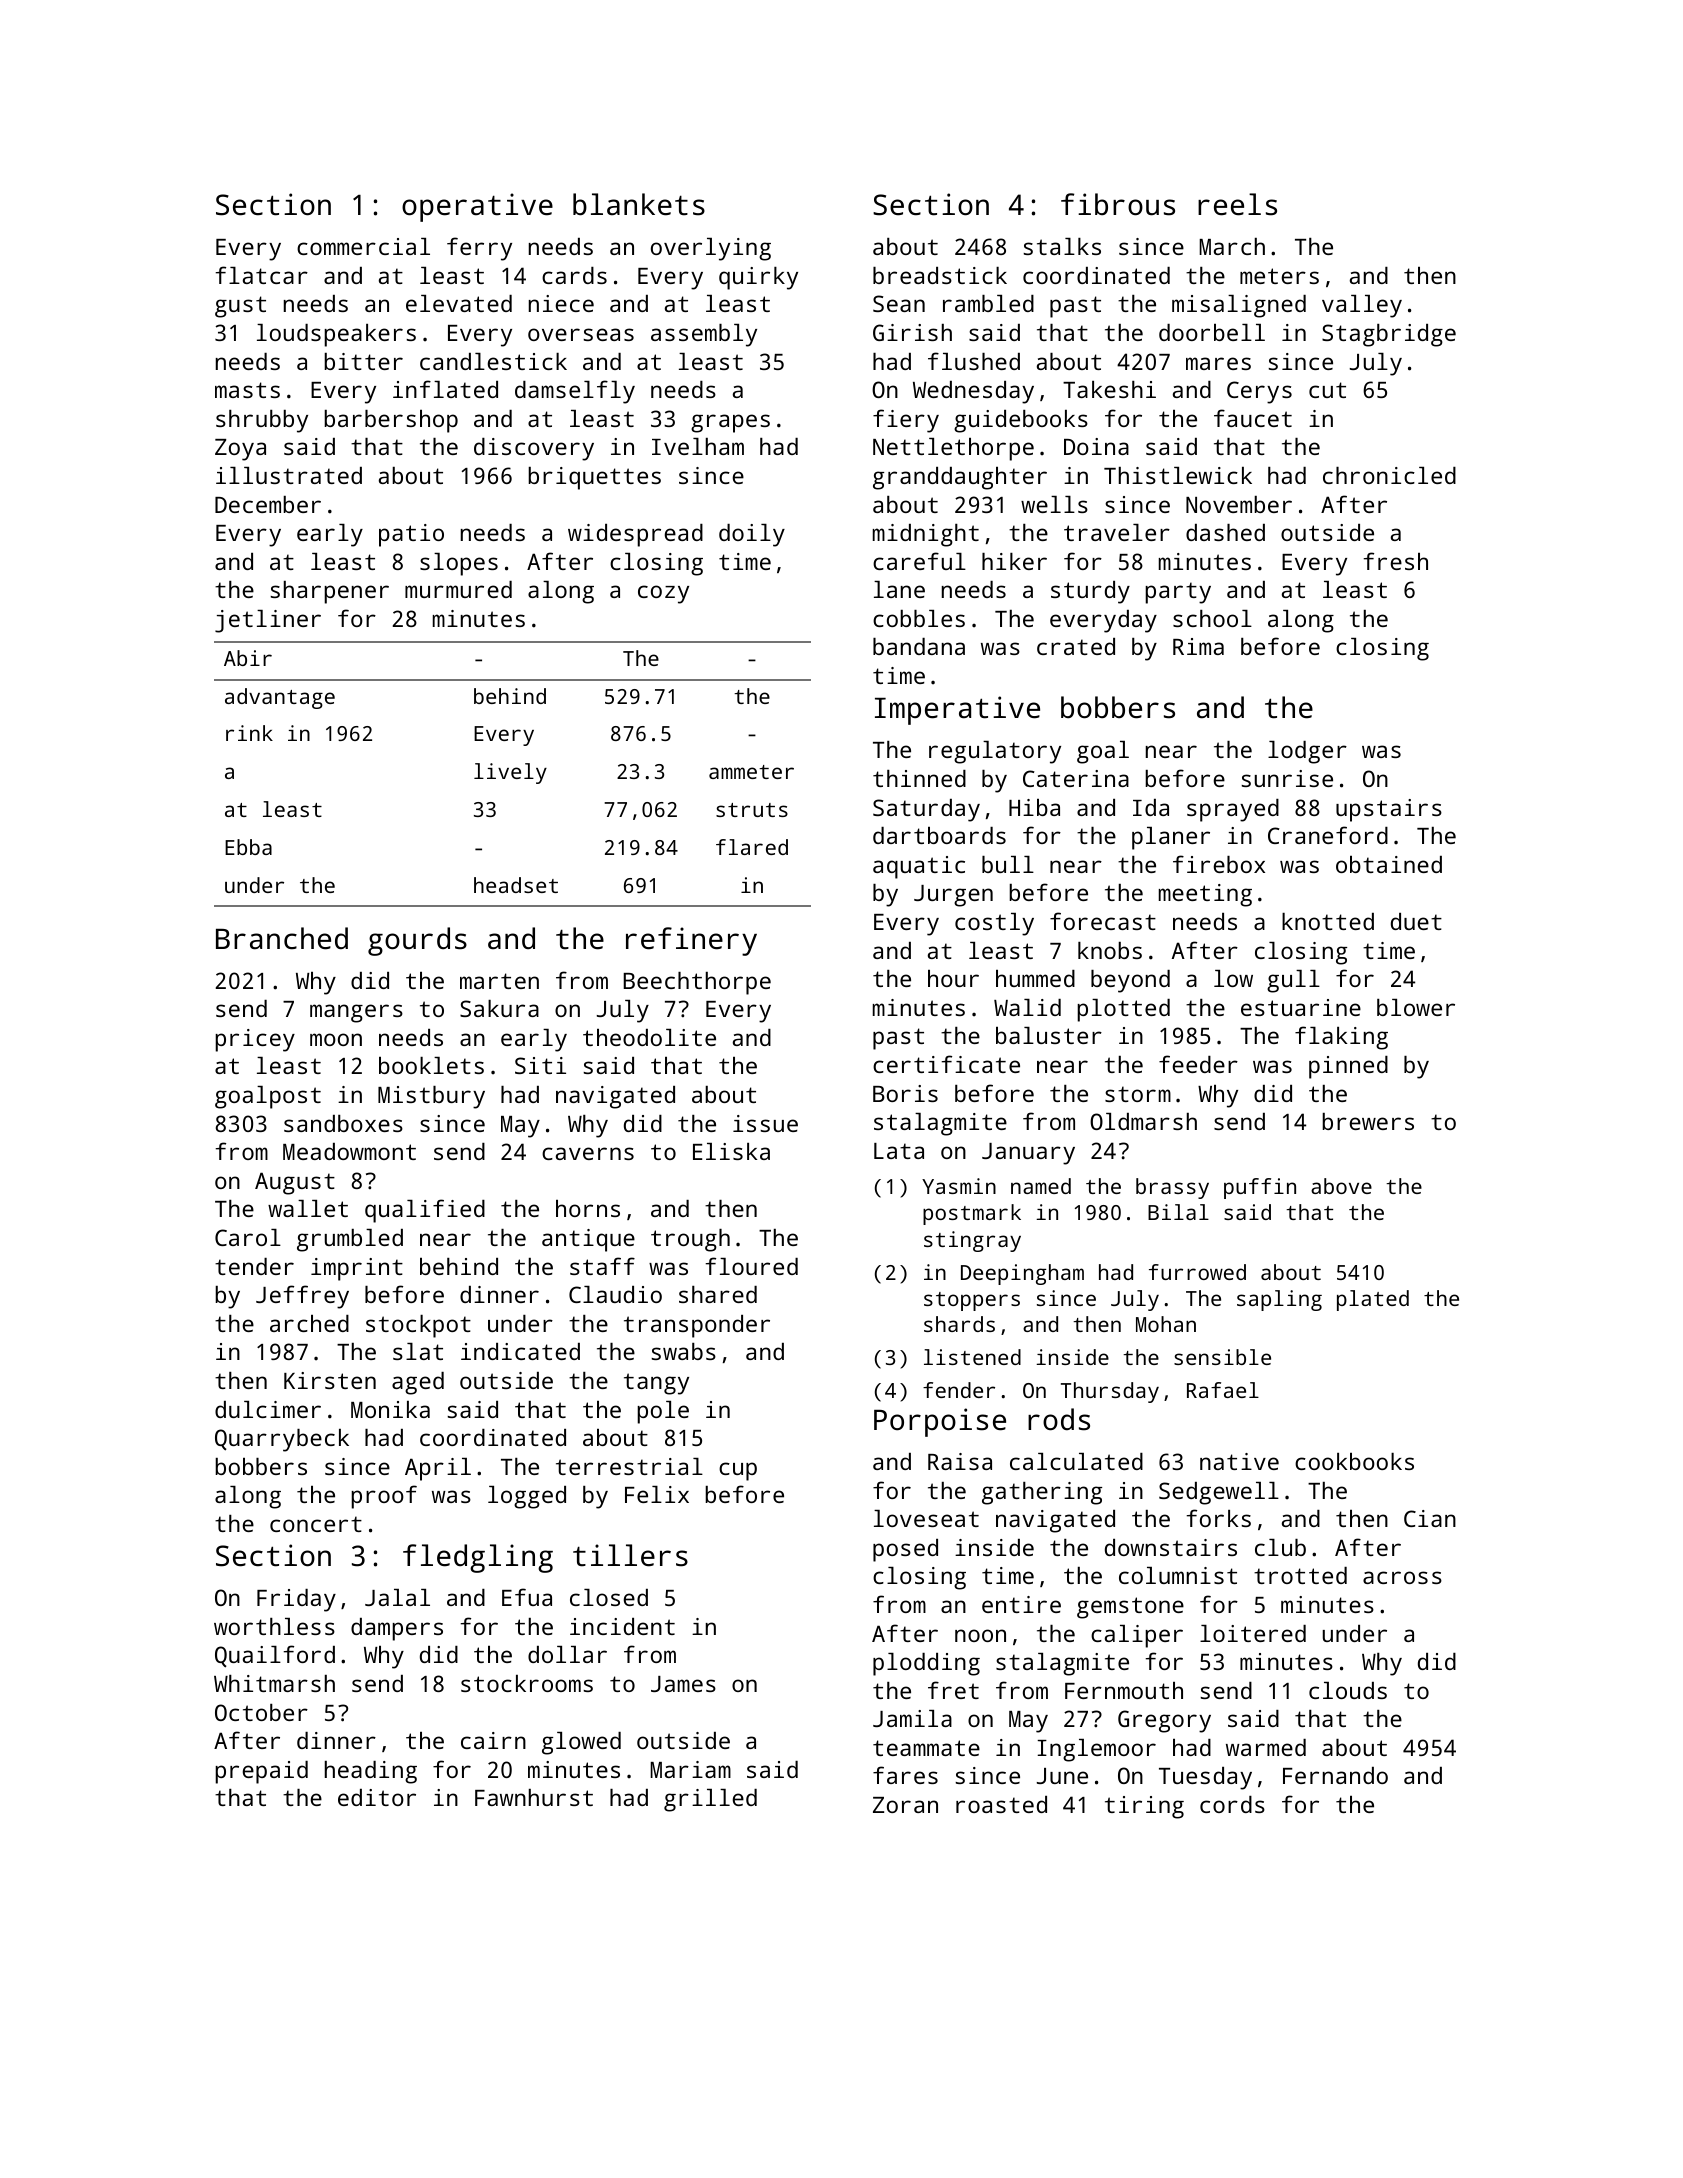 The image size is (1683, 2178). Describe the element at coordinates (1103, 921) in the page. I see `forecast` at that location.
